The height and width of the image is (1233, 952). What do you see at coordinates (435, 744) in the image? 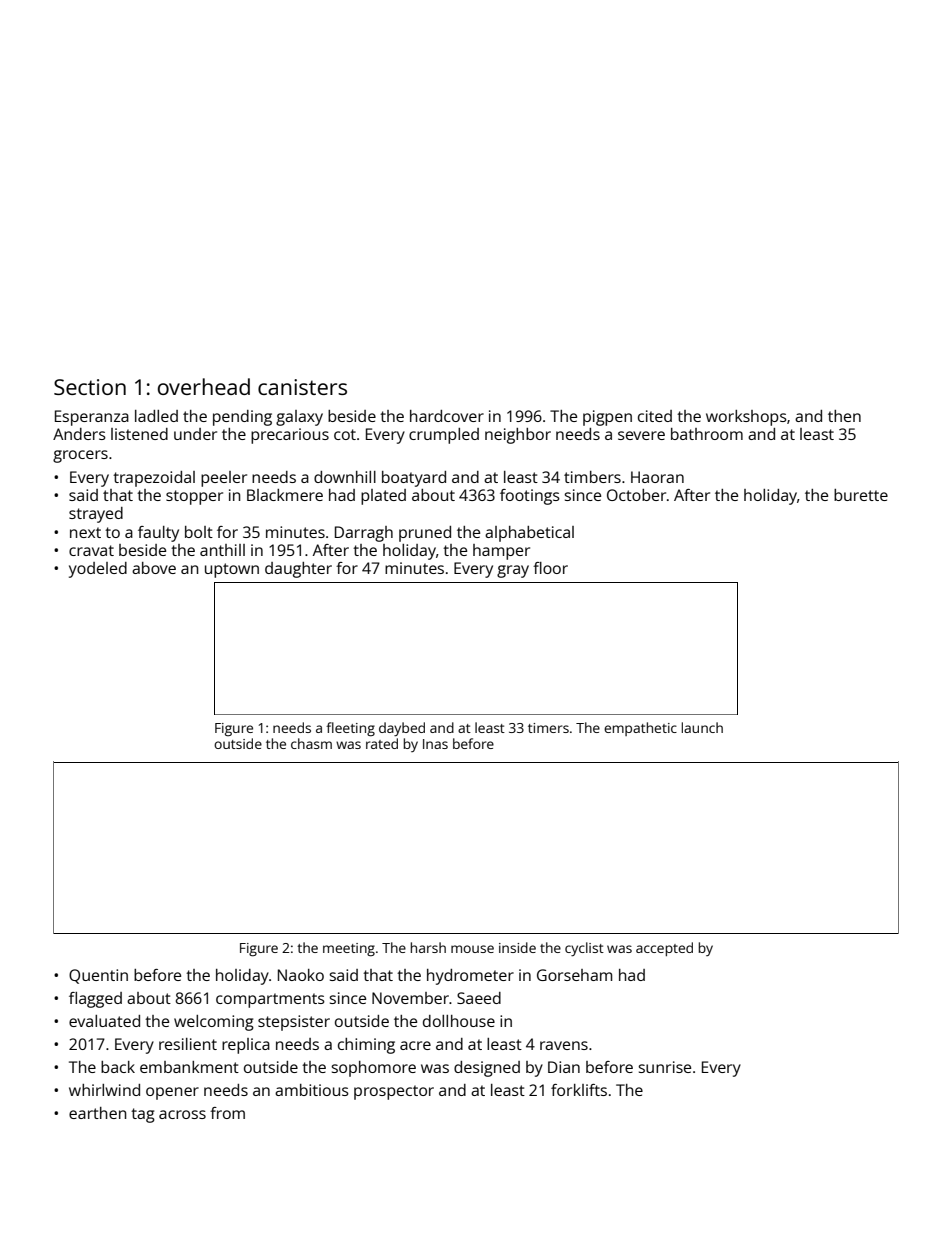
I see `Inas` at bounding box center [435, 744].
